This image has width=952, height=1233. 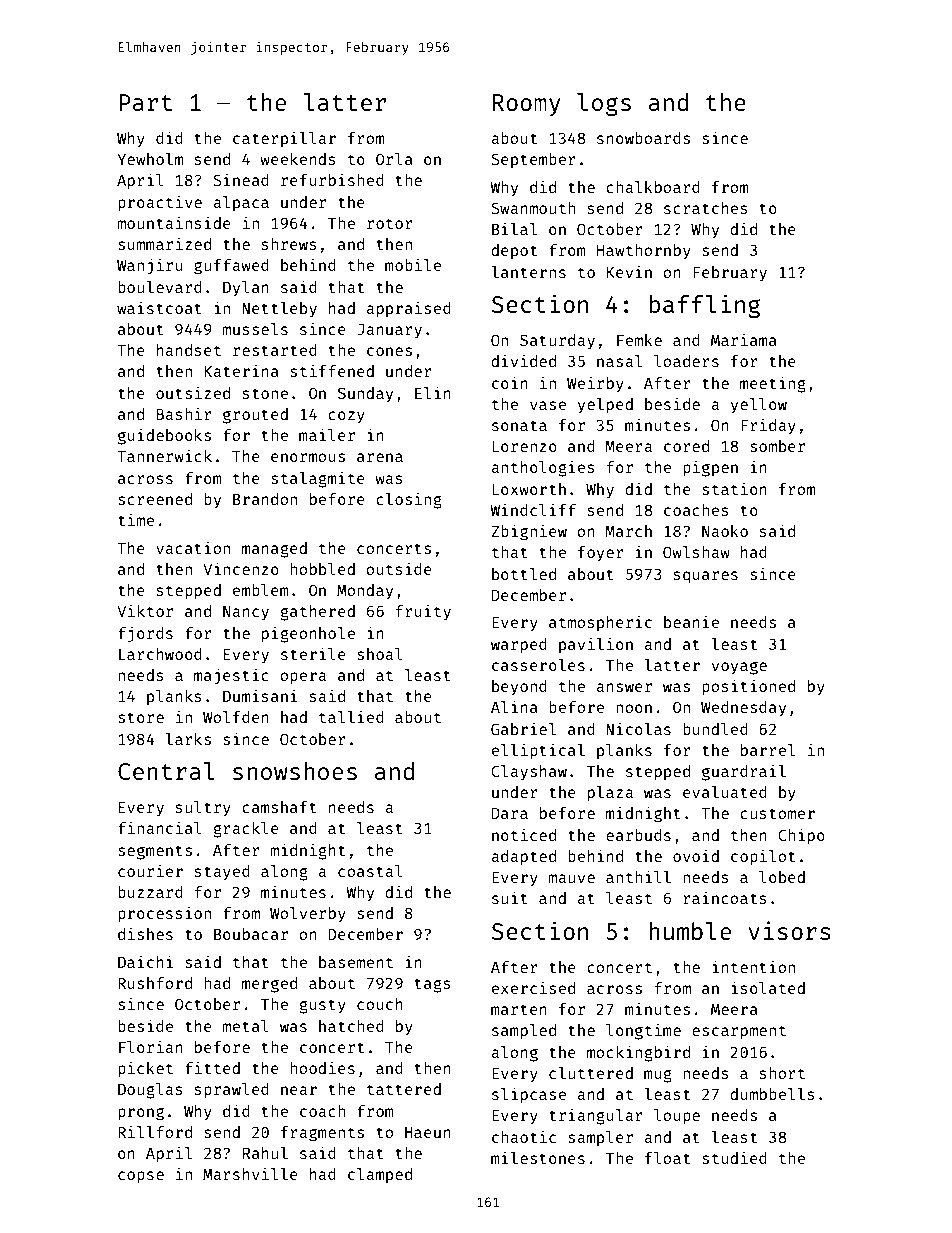 What do you see at coordinates (380, 1176) in the image?
I see `clamped` at bounding box center [380, 1176].
